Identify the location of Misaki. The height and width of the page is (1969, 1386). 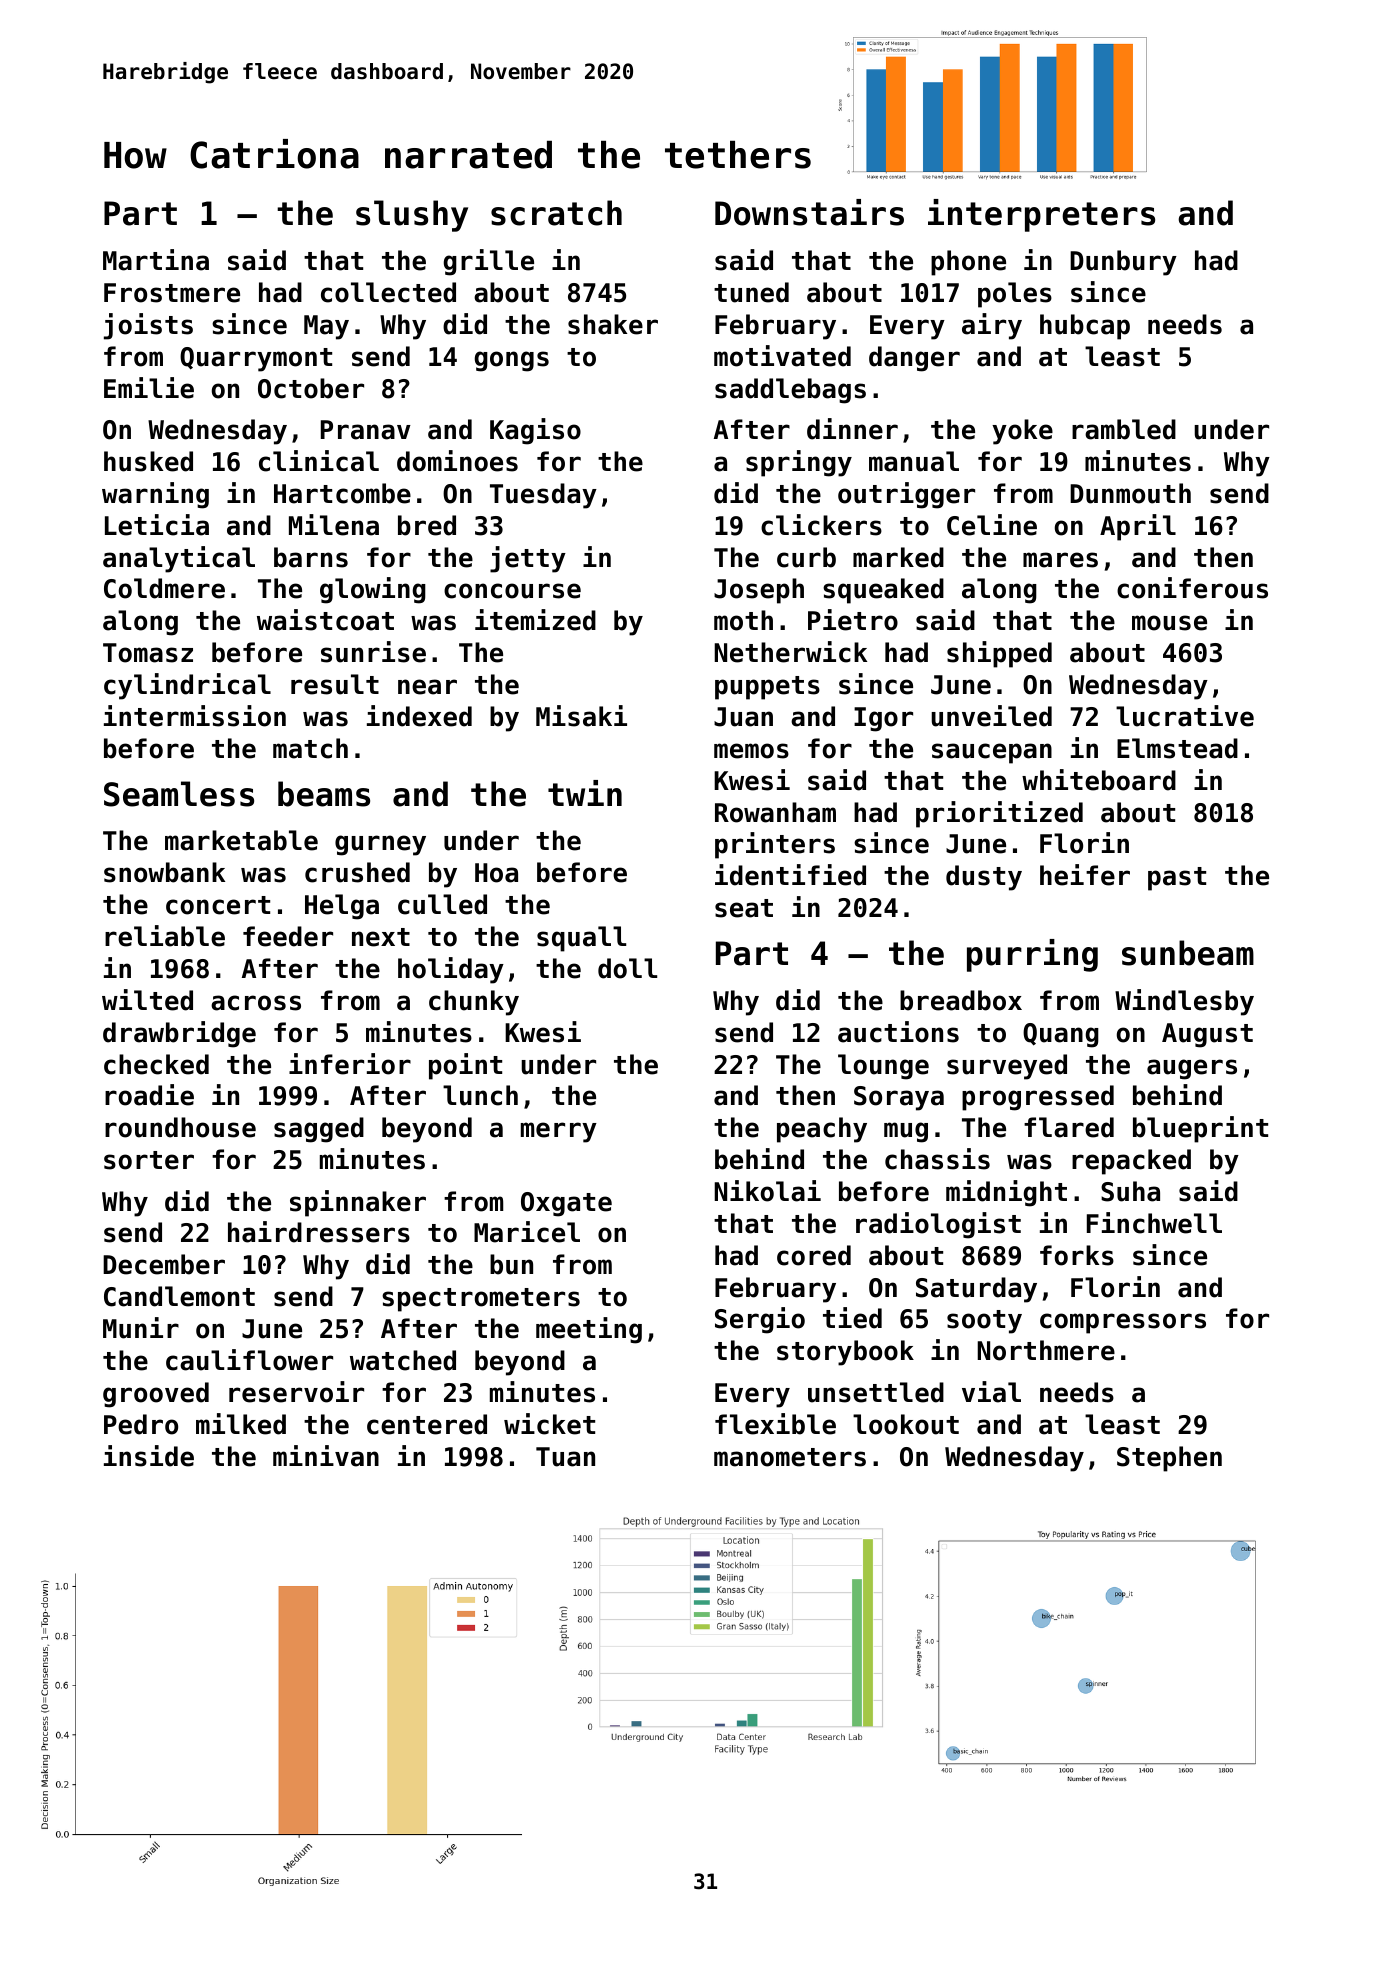
(581, 716).
